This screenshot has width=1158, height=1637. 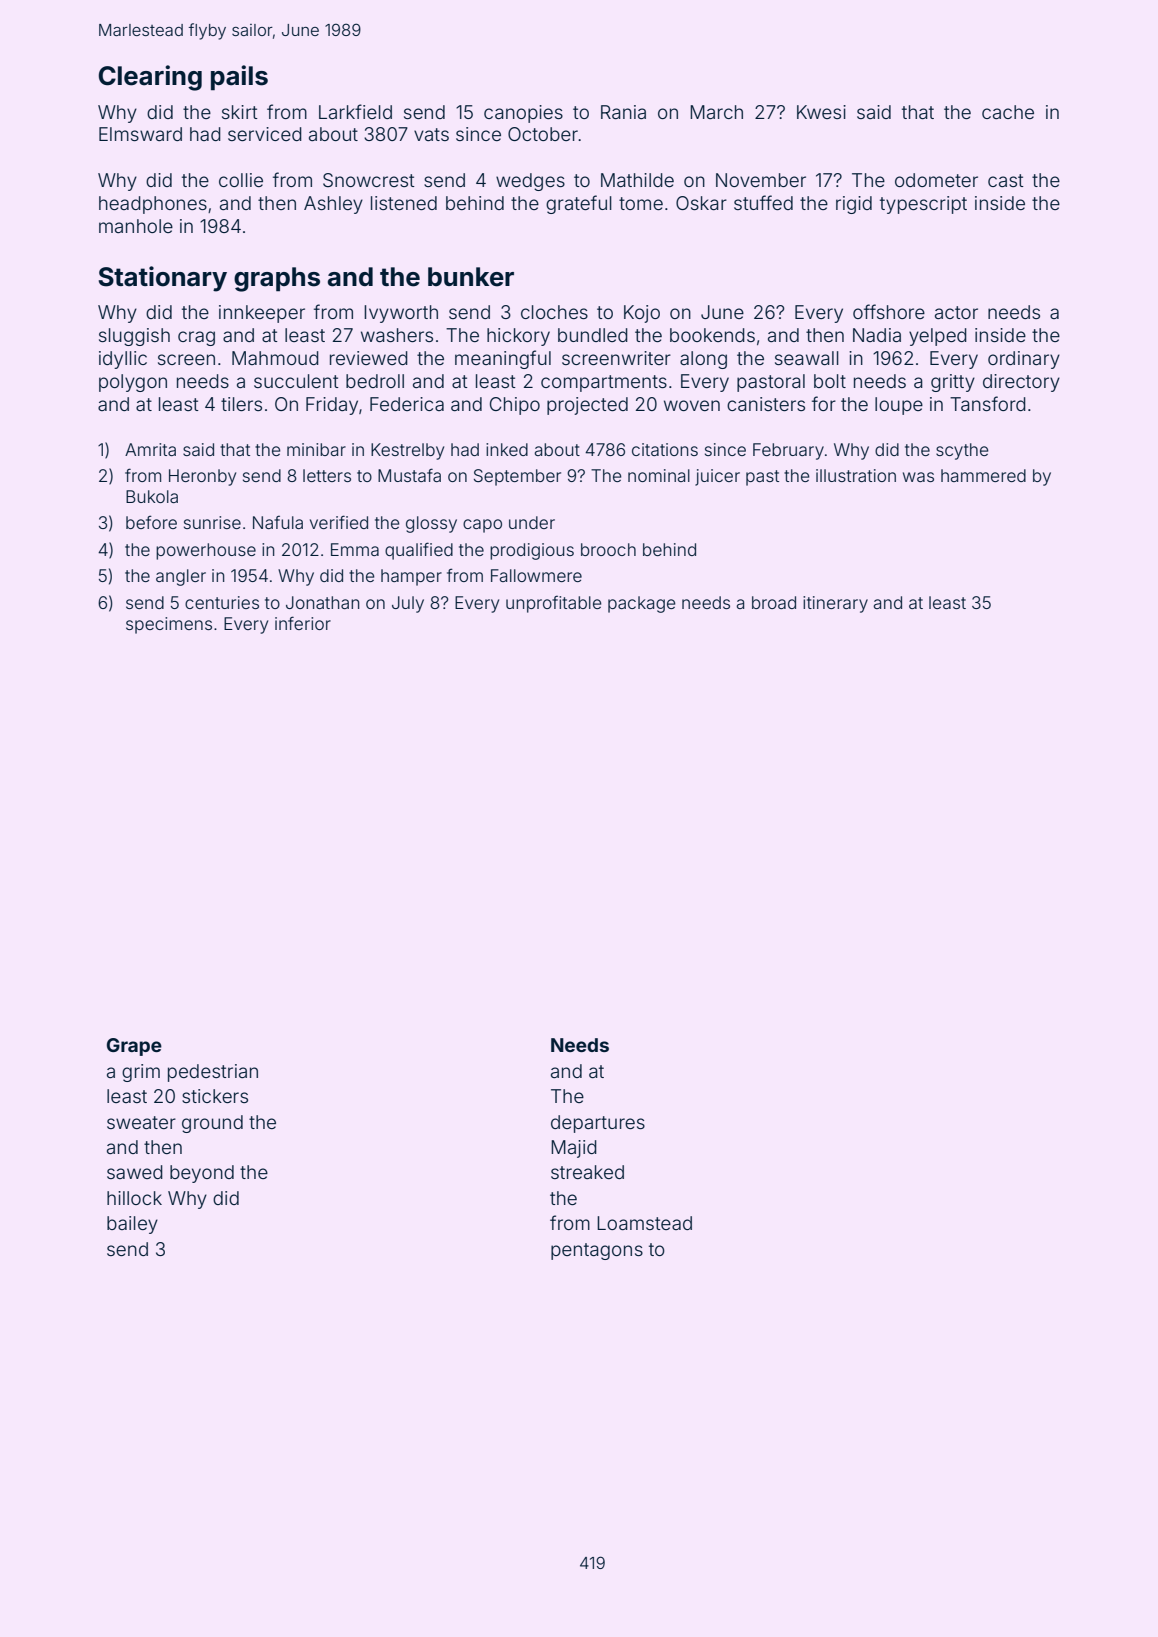 I want to click on Kwesi, so click(x=821, y=112).
